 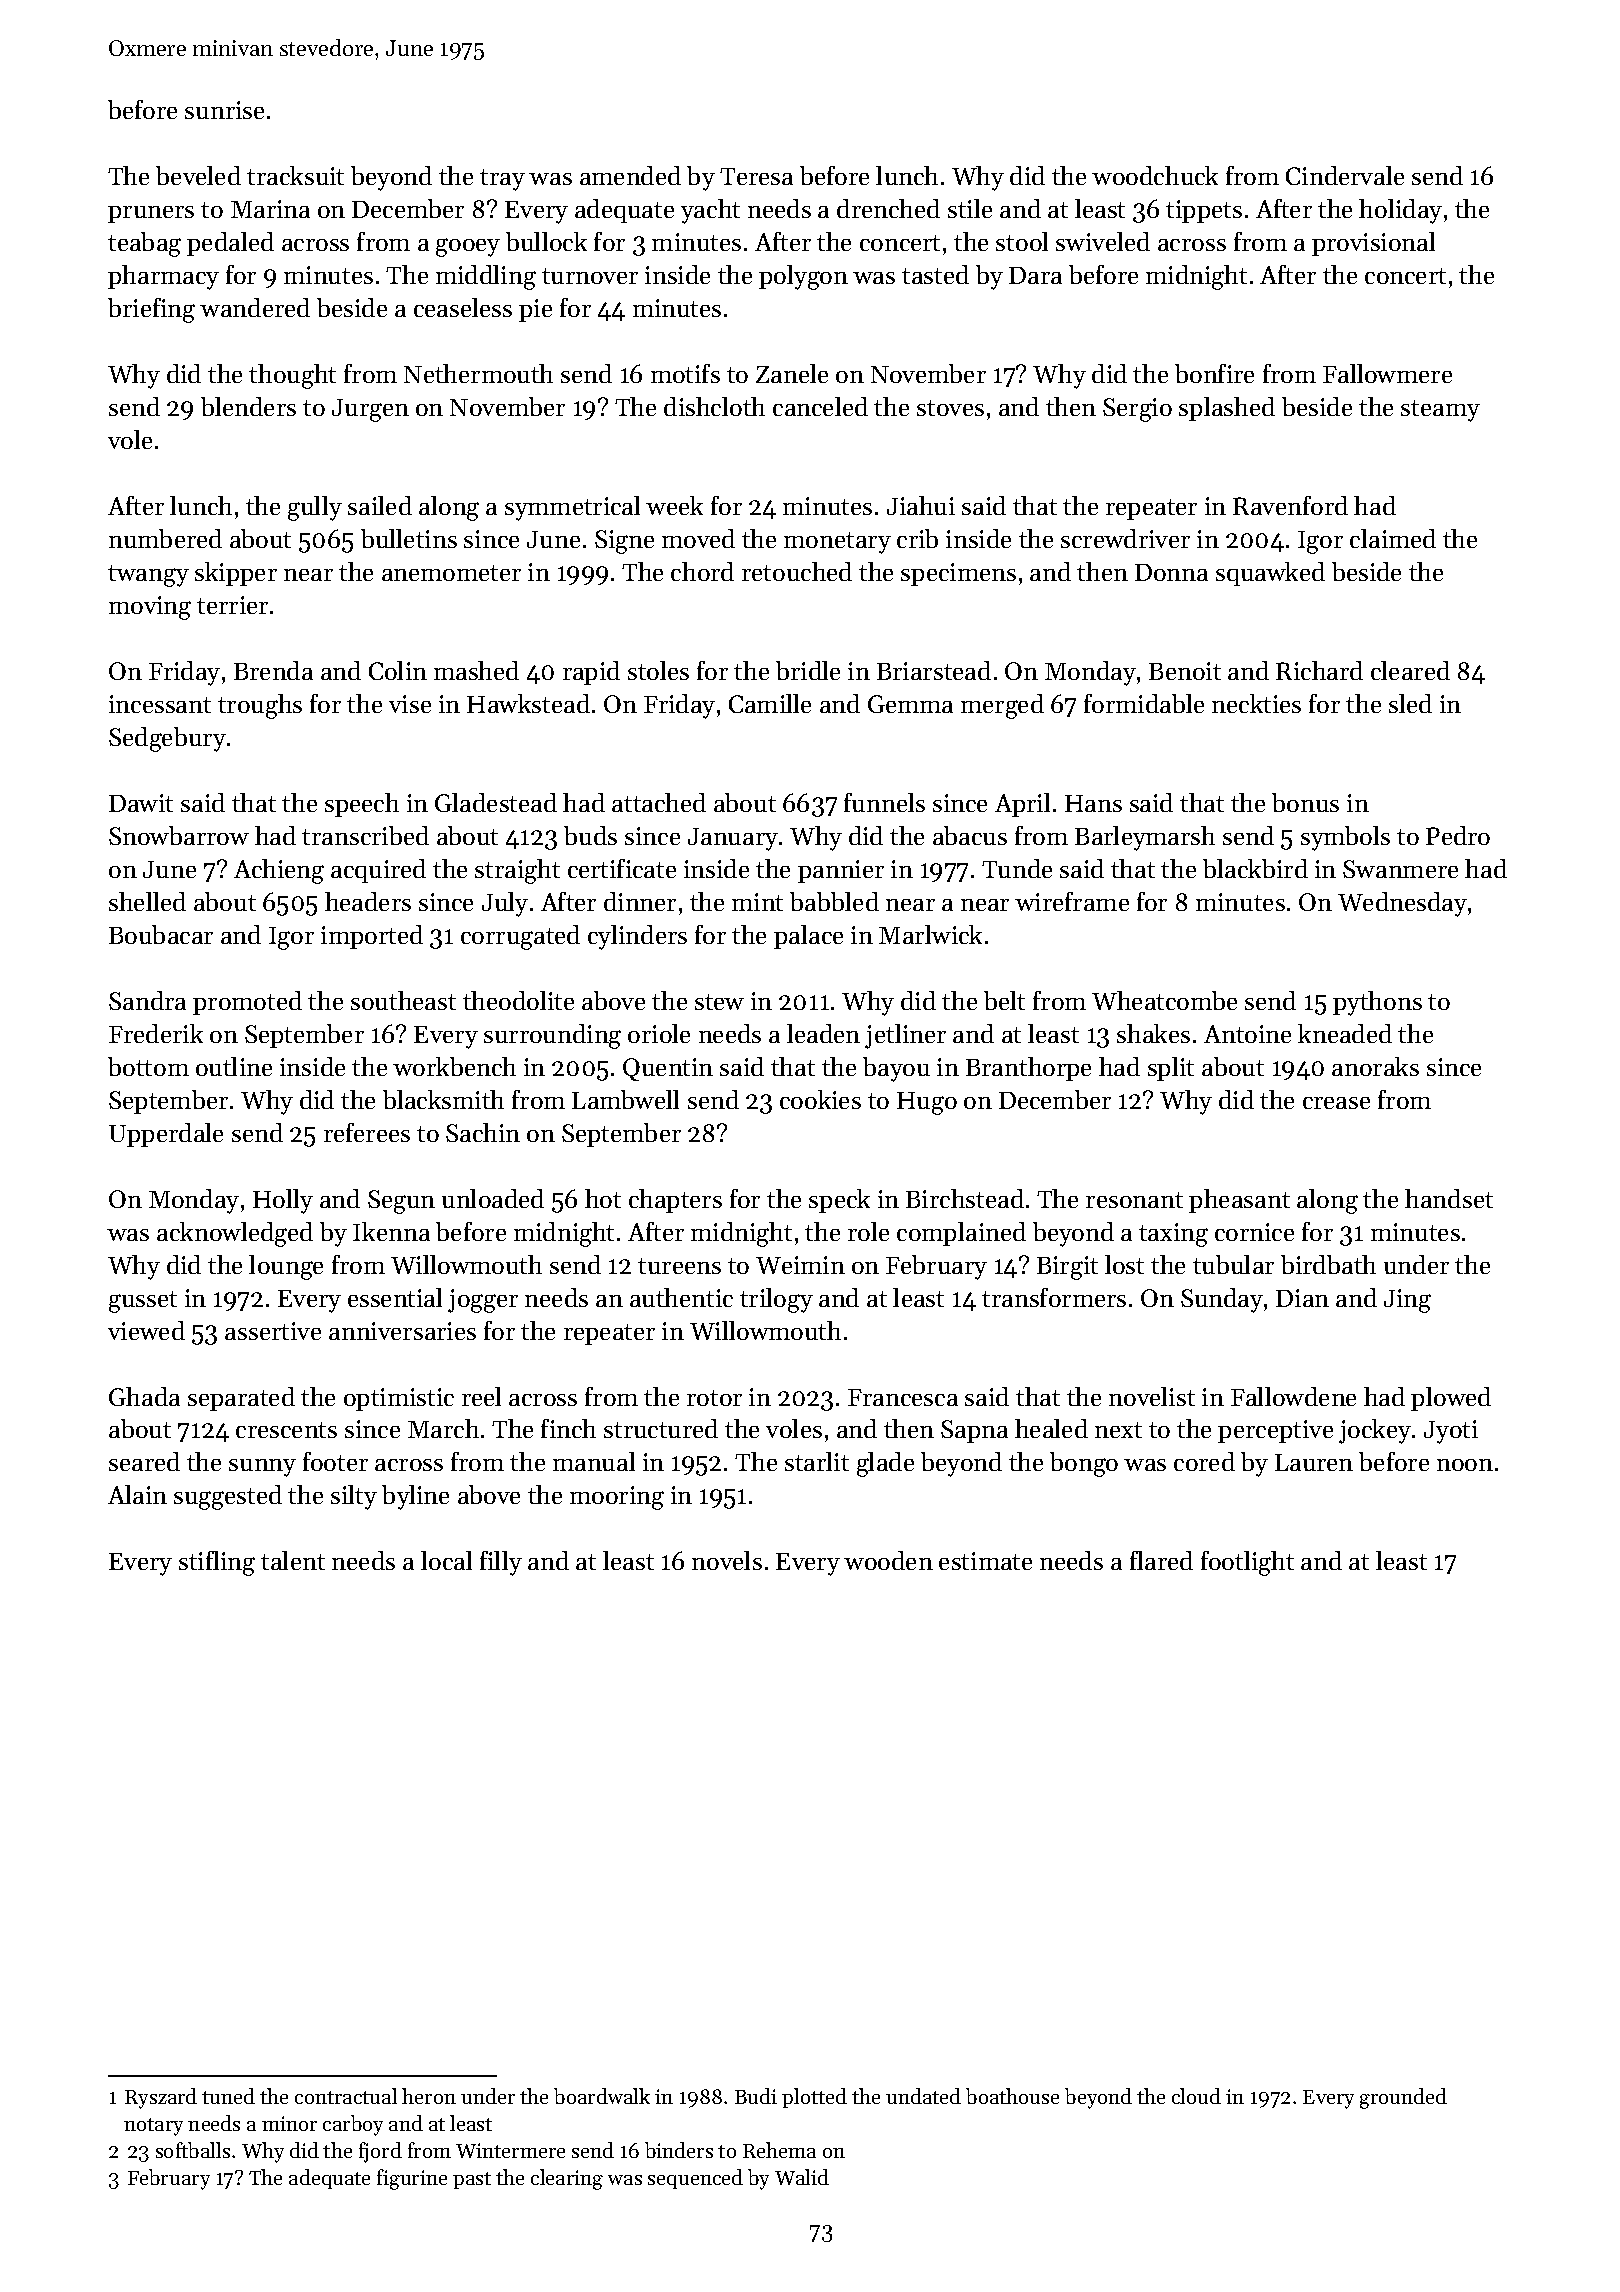 What do you see at coordinates (415, 1497) in the screenshot?
I see `byline` at bounding box center [415, 1497].
